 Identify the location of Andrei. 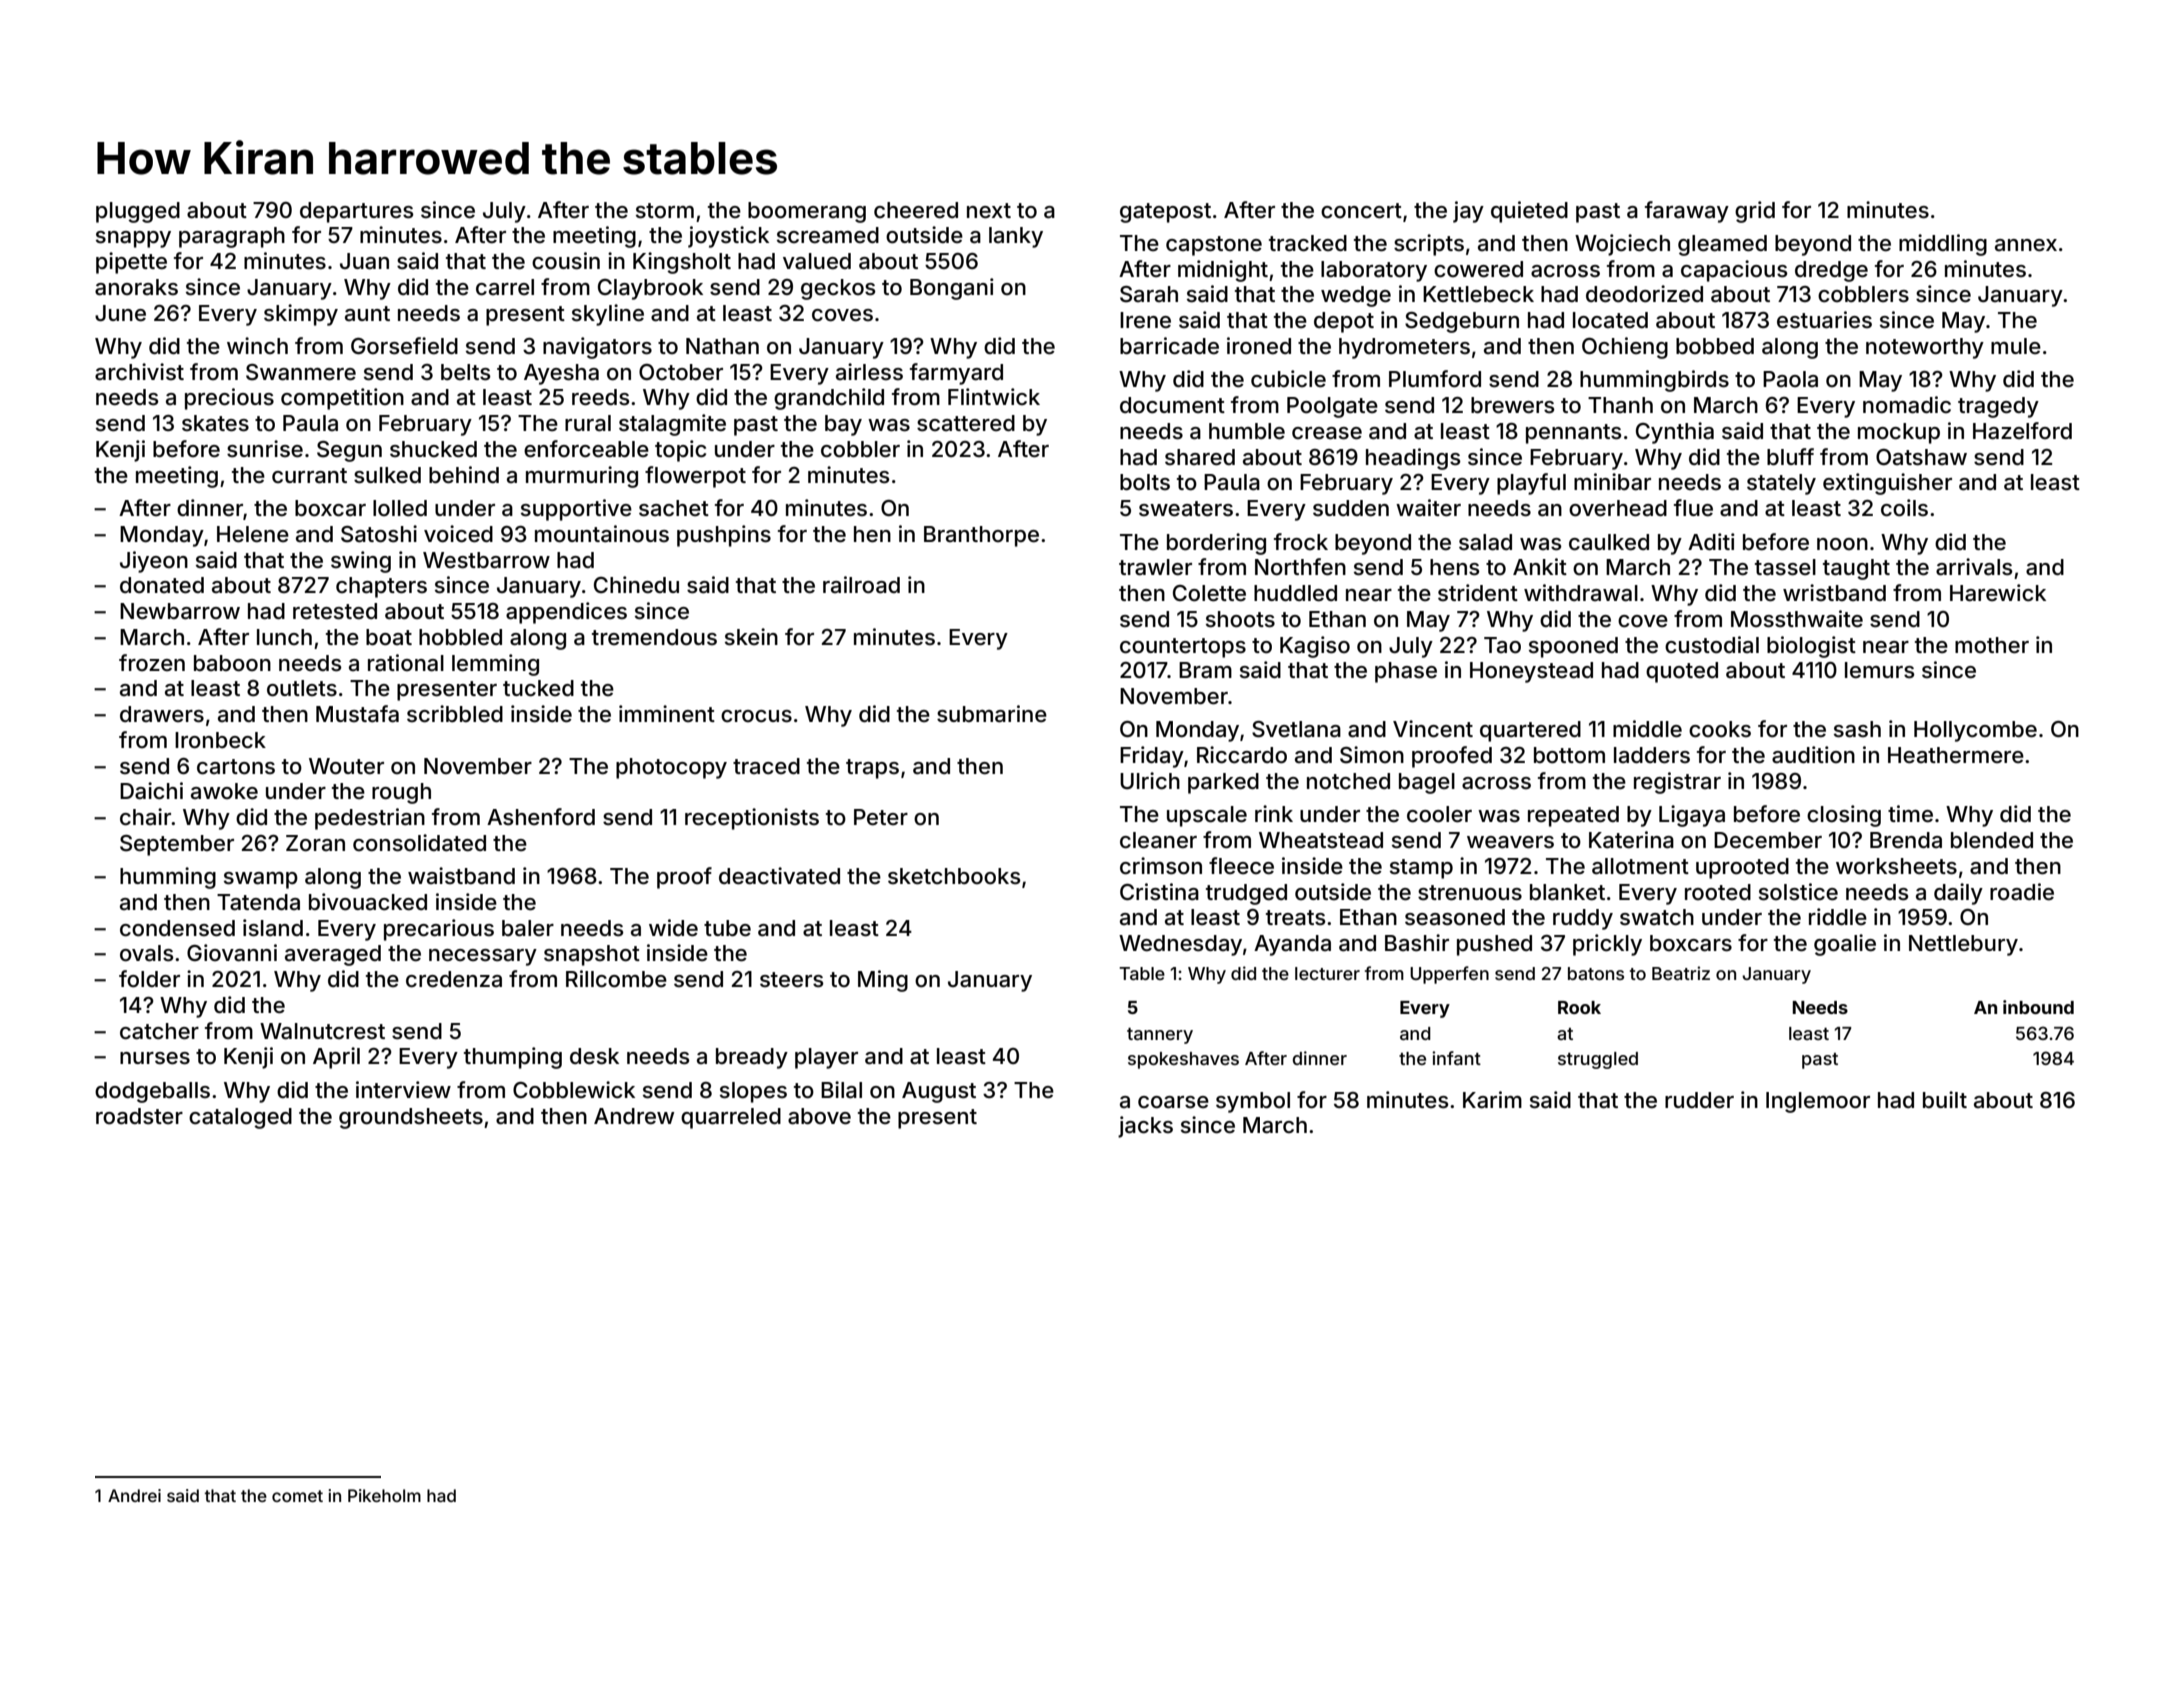
(134, 1495).
